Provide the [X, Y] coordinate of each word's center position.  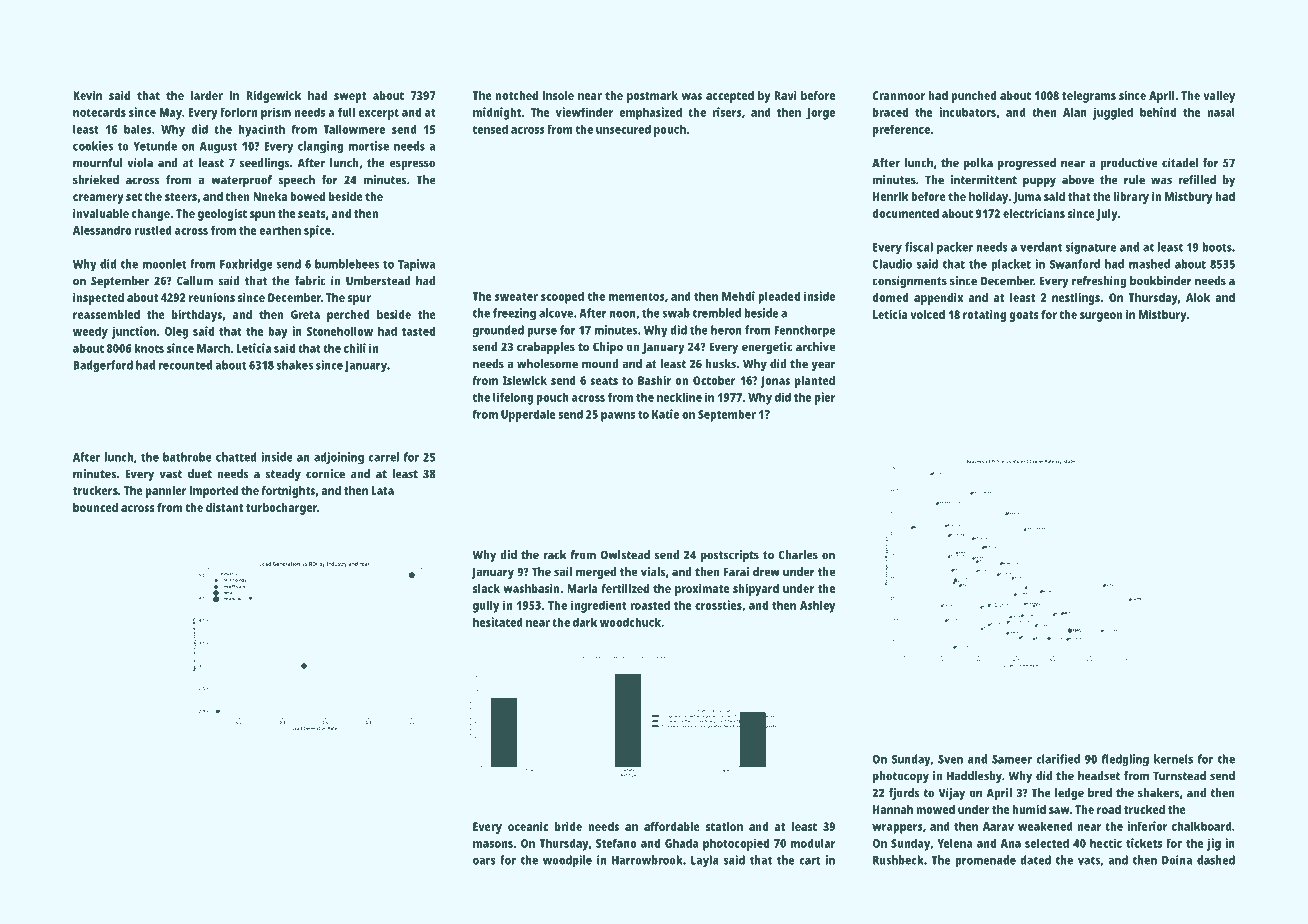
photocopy [901, 777]
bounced [95, 507]
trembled [717, 313]
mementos [637, 297]
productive [1129, 164]
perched [348, 316]
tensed [490, 129]
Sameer [1012, 759]
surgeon [1101, 317]
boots [1217, 247]
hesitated [498, 622]
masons [493, 844]
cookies [93, 146]
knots [149, 348]
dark [585, 622]
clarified [1058, 759]
